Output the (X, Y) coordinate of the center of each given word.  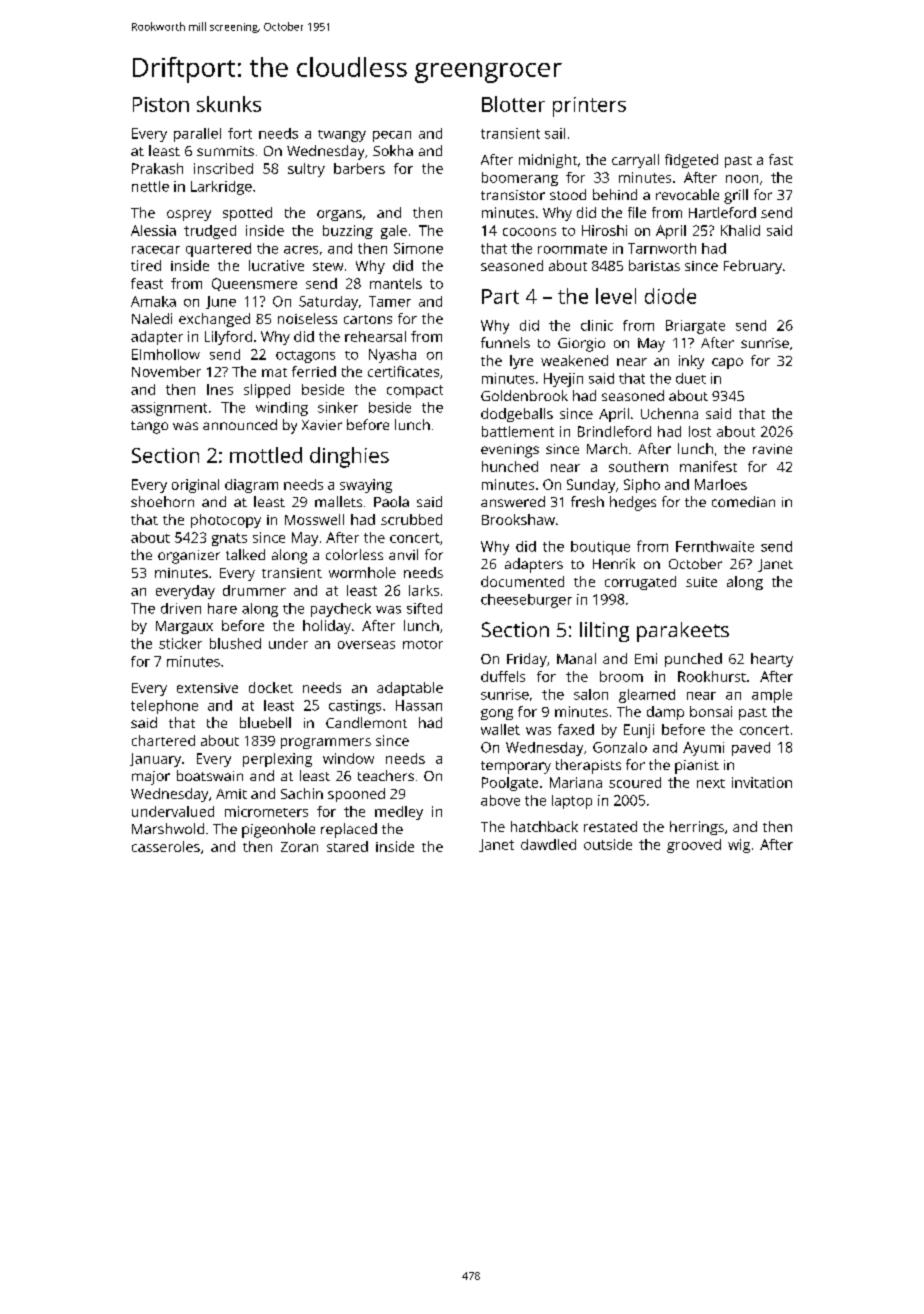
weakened (574, 360)
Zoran (299, 847)
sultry (306, 170)
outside (608, 844)
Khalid (740, 230)
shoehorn (162, 501)
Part (500, 296)
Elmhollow (166, 354)
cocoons (529, 232)
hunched (510, 466)
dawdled (548, 844)
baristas (654, 265)
